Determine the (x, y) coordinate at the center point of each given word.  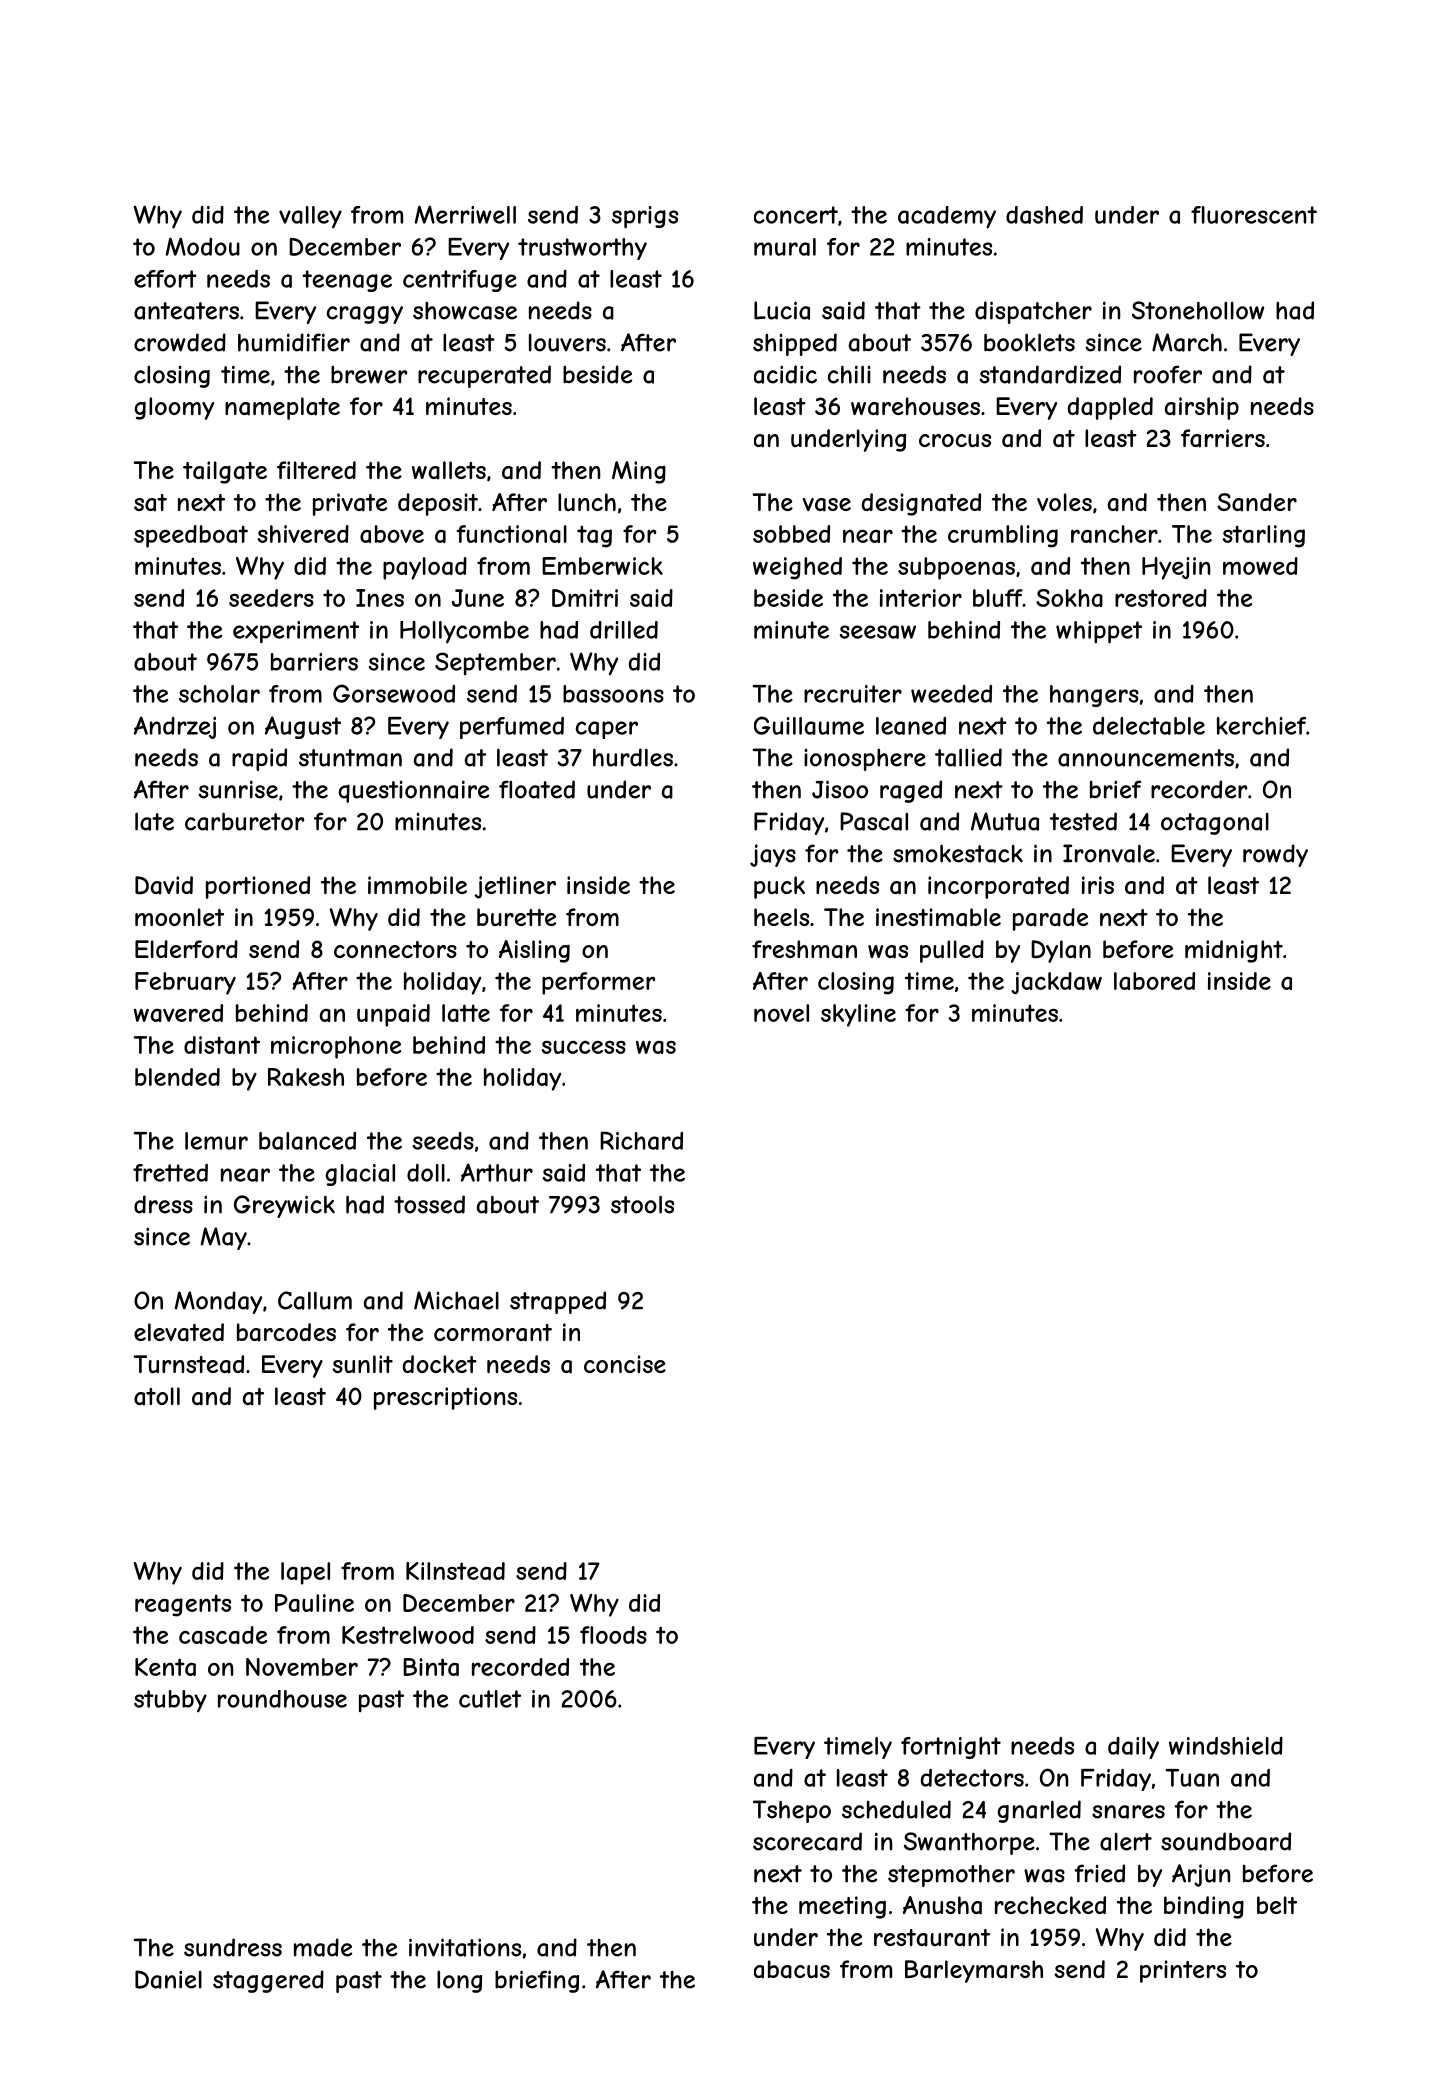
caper (607, 730)
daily (1133, 1748)
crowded (180, 342)
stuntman (350, 758)
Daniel (168, 1979)
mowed (1260, 566)
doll (426, 1173)
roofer (1168, 374)
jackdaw (1056, 983)
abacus (792, 1969)
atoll (157, 1396)
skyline (858, 1015)
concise (625, 1364)
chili (849, 374)
